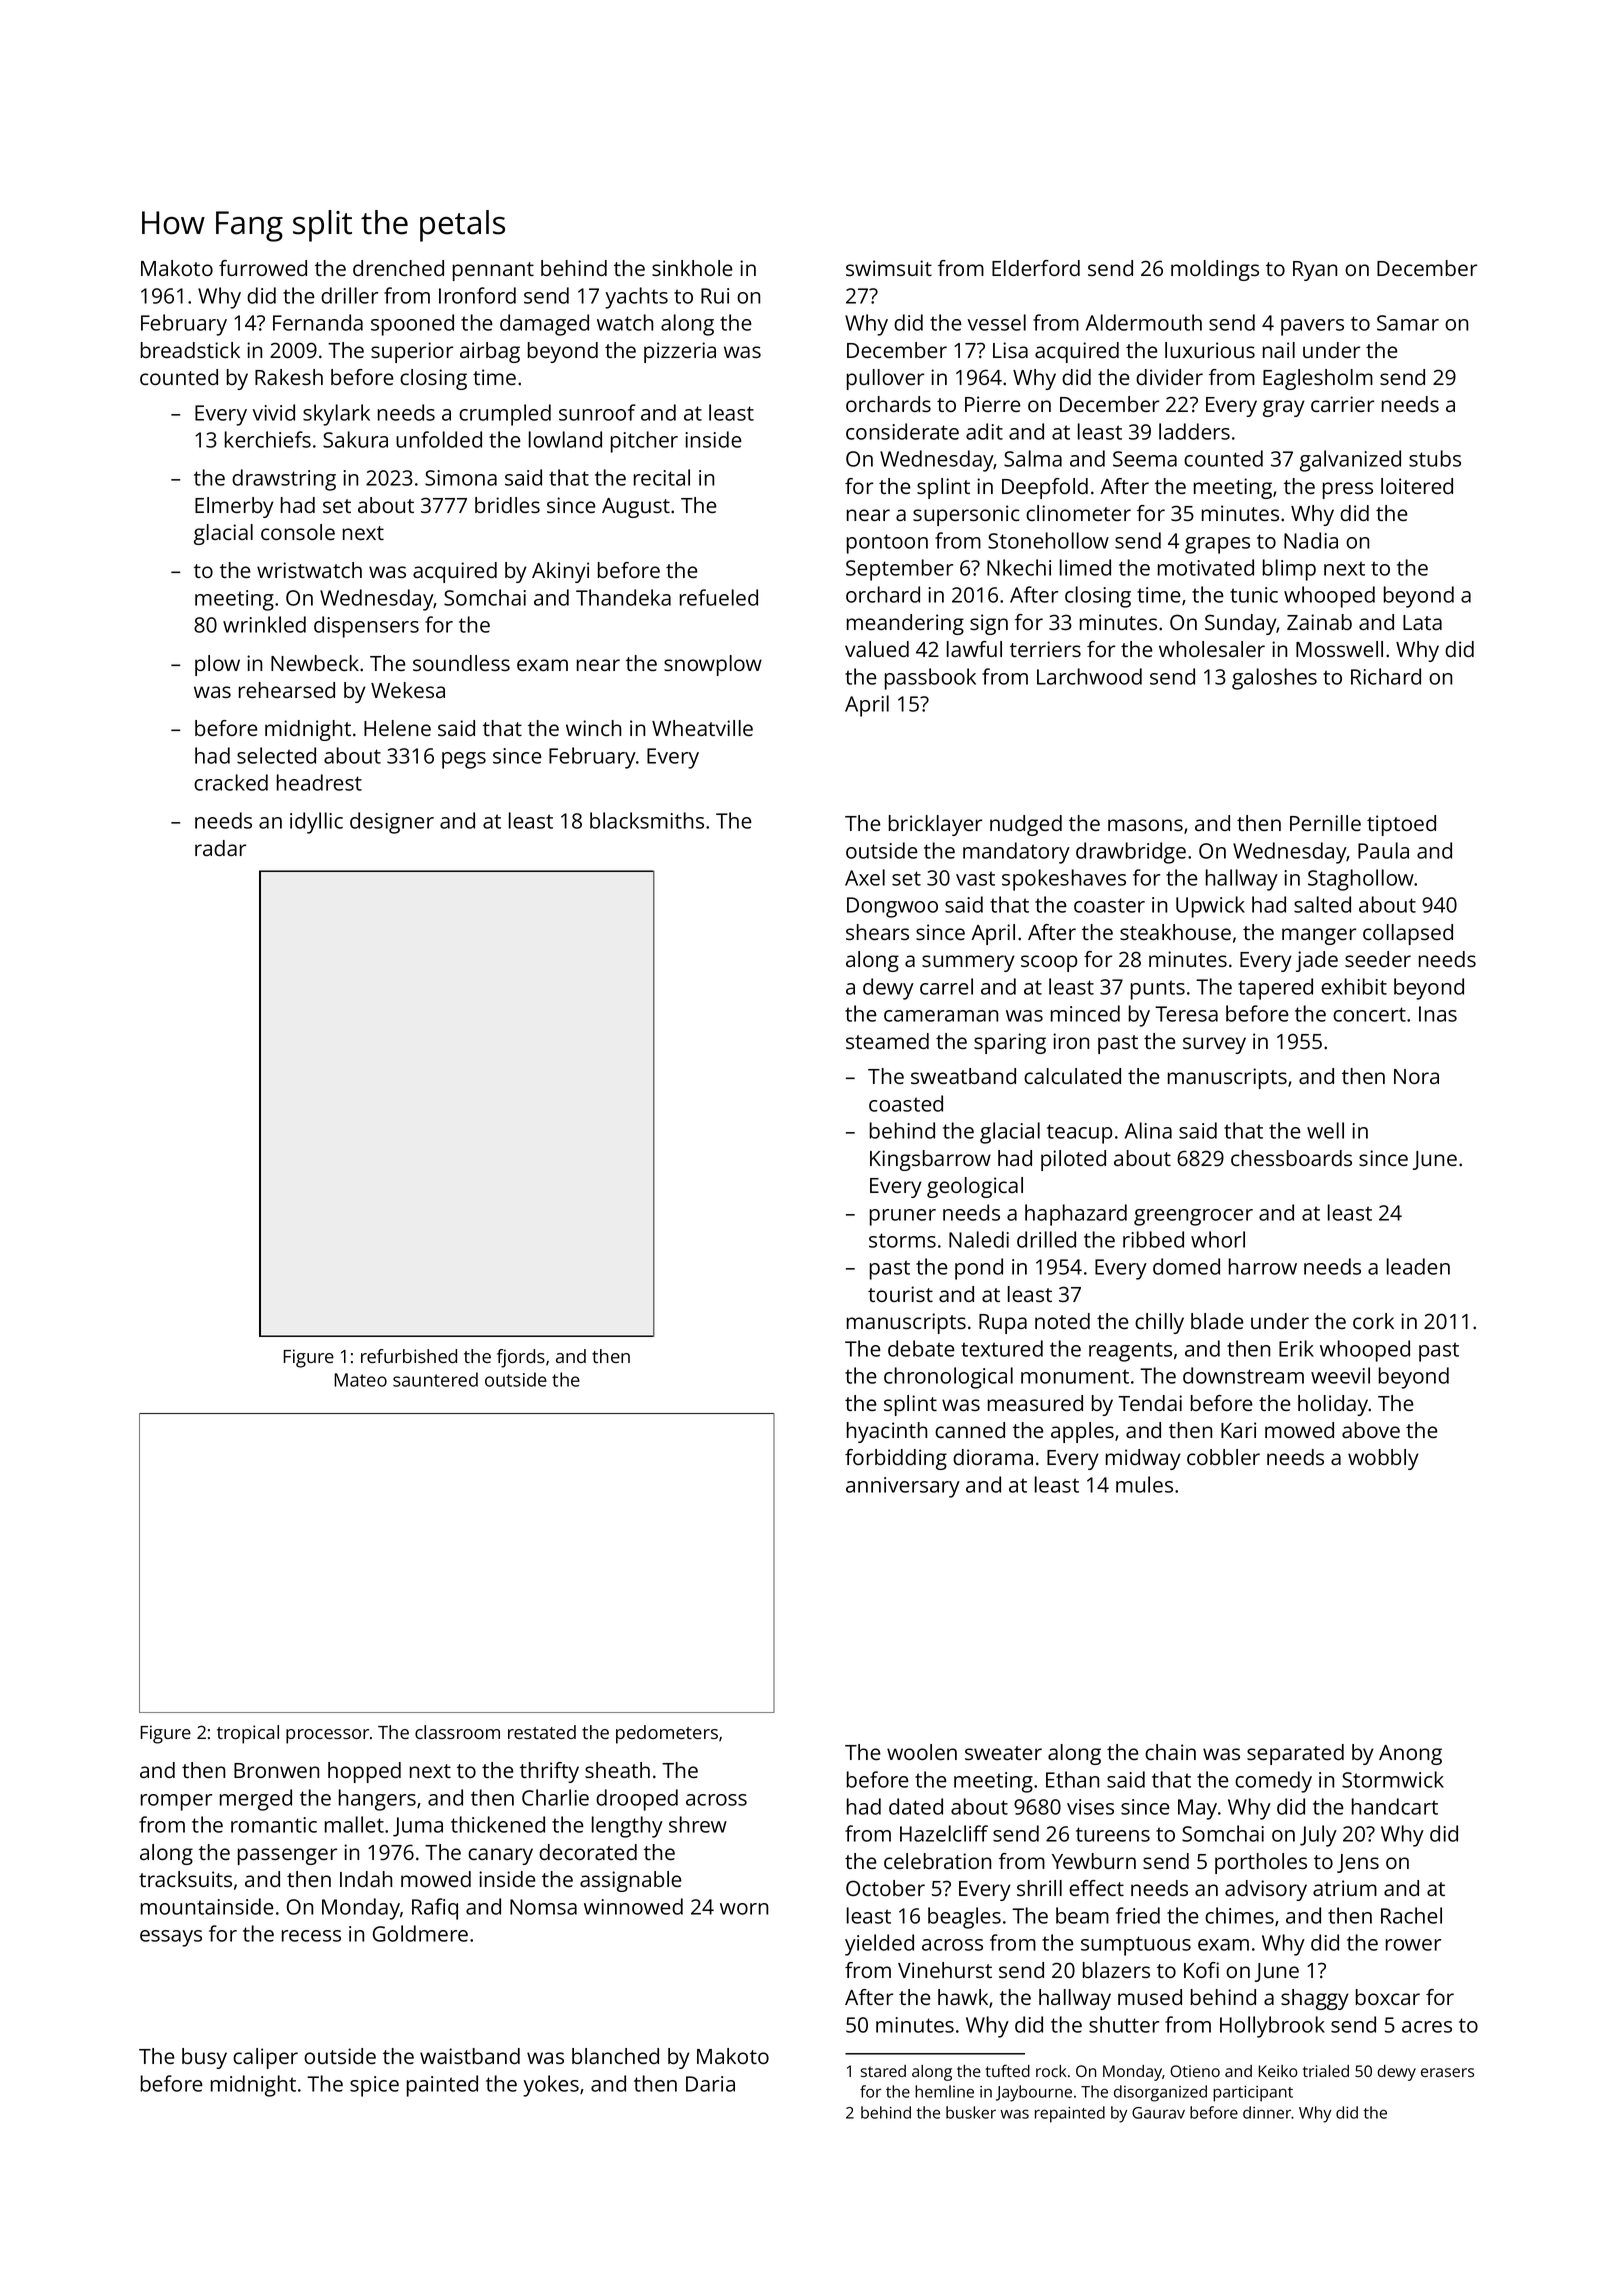 This image has height=2292, width=1620. What do you see at coordinates (1145, 459) in the image?
I see `Seema` at bounding box center [1145, 459].
